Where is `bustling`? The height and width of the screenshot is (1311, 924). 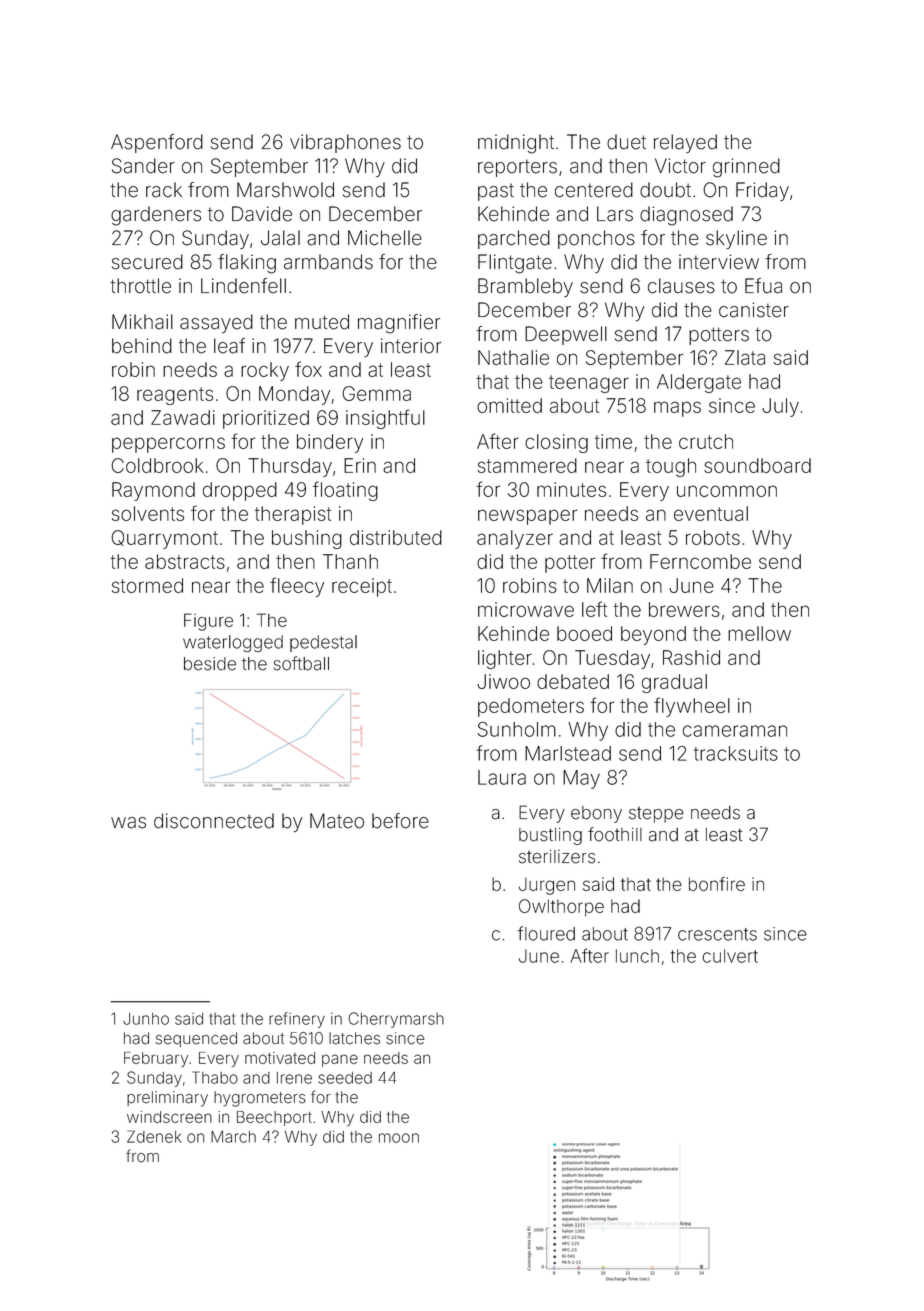
bustling is located at coordinates (550, 836).
